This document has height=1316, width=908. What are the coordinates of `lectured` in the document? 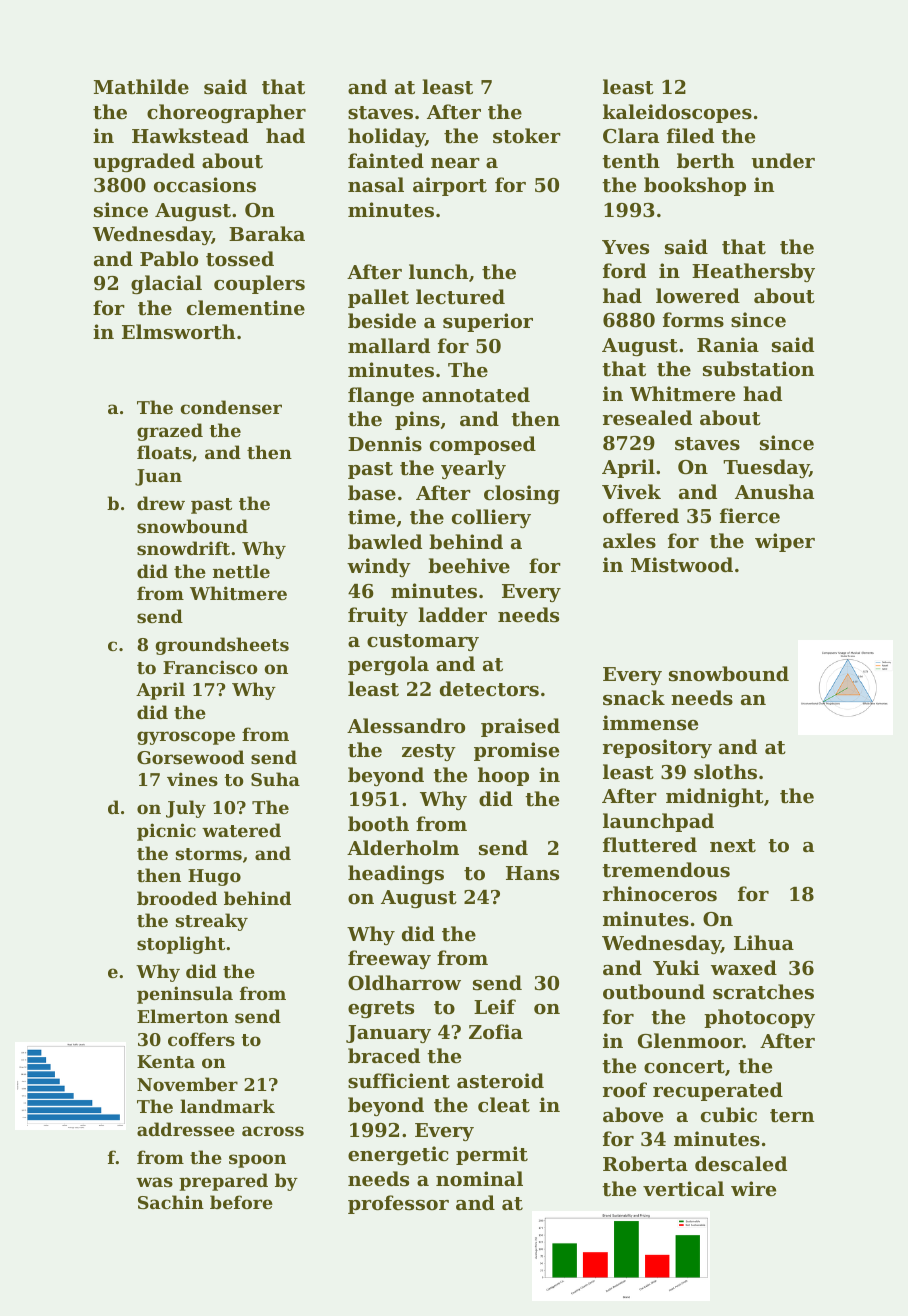 It's located at (460, 297).
